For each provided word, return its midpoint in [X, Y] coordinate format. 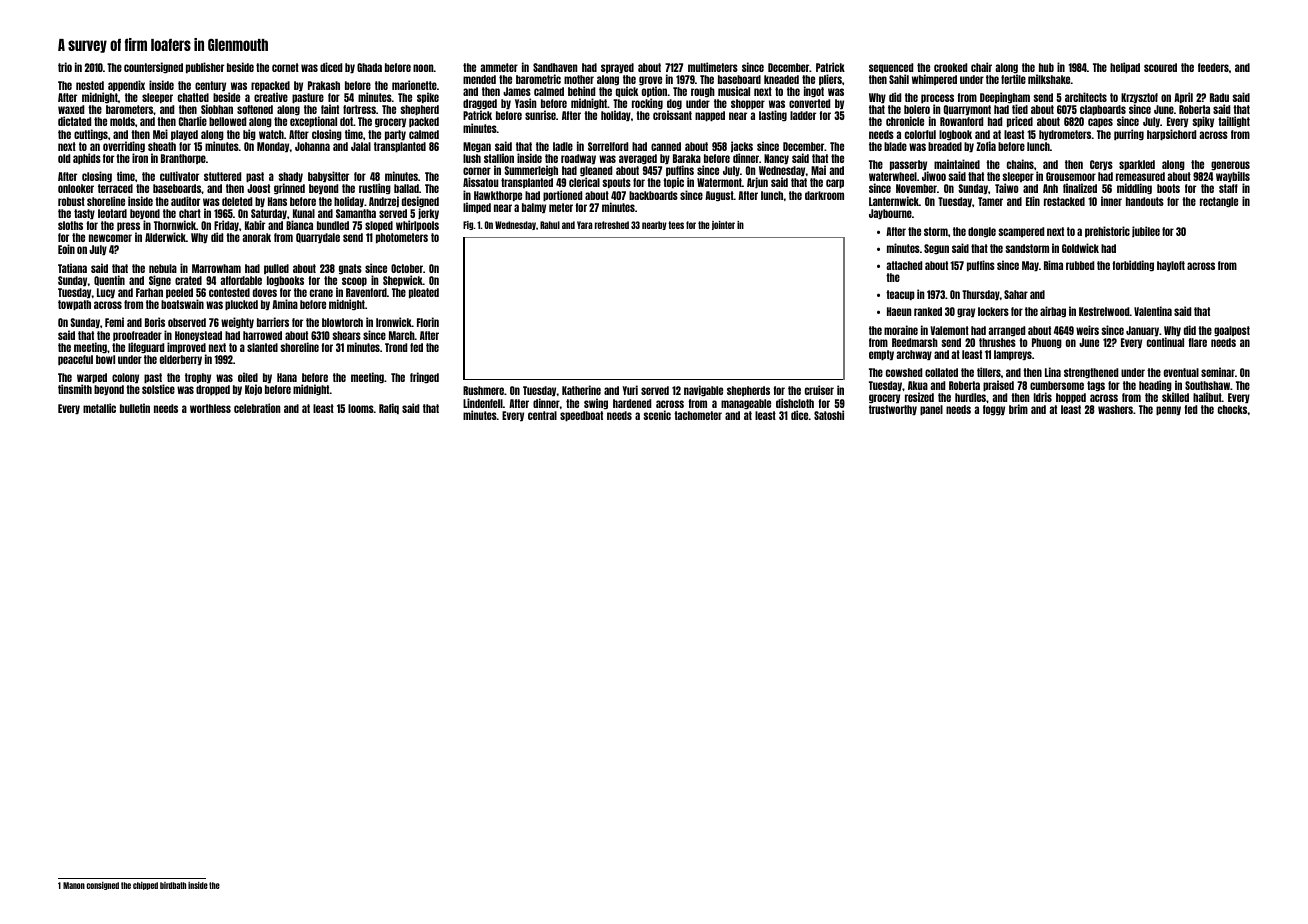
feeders [1213, 67]
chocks [1232, 409]
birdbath [173, 885]
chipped [145, 886]
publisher [205, 67]
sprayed [617, 68]
